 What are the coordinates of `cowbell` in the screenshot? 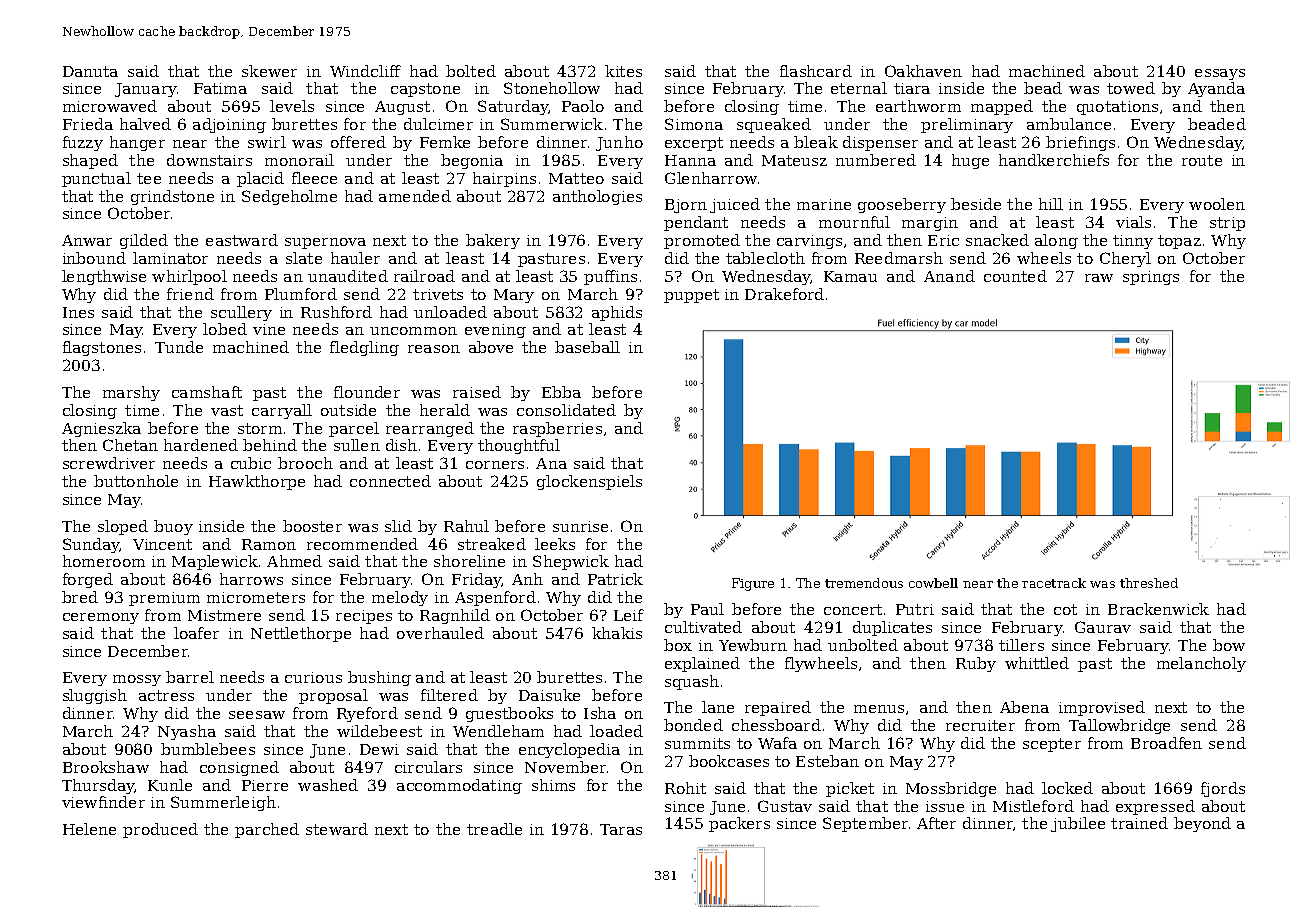 It's located at (933, 583).
